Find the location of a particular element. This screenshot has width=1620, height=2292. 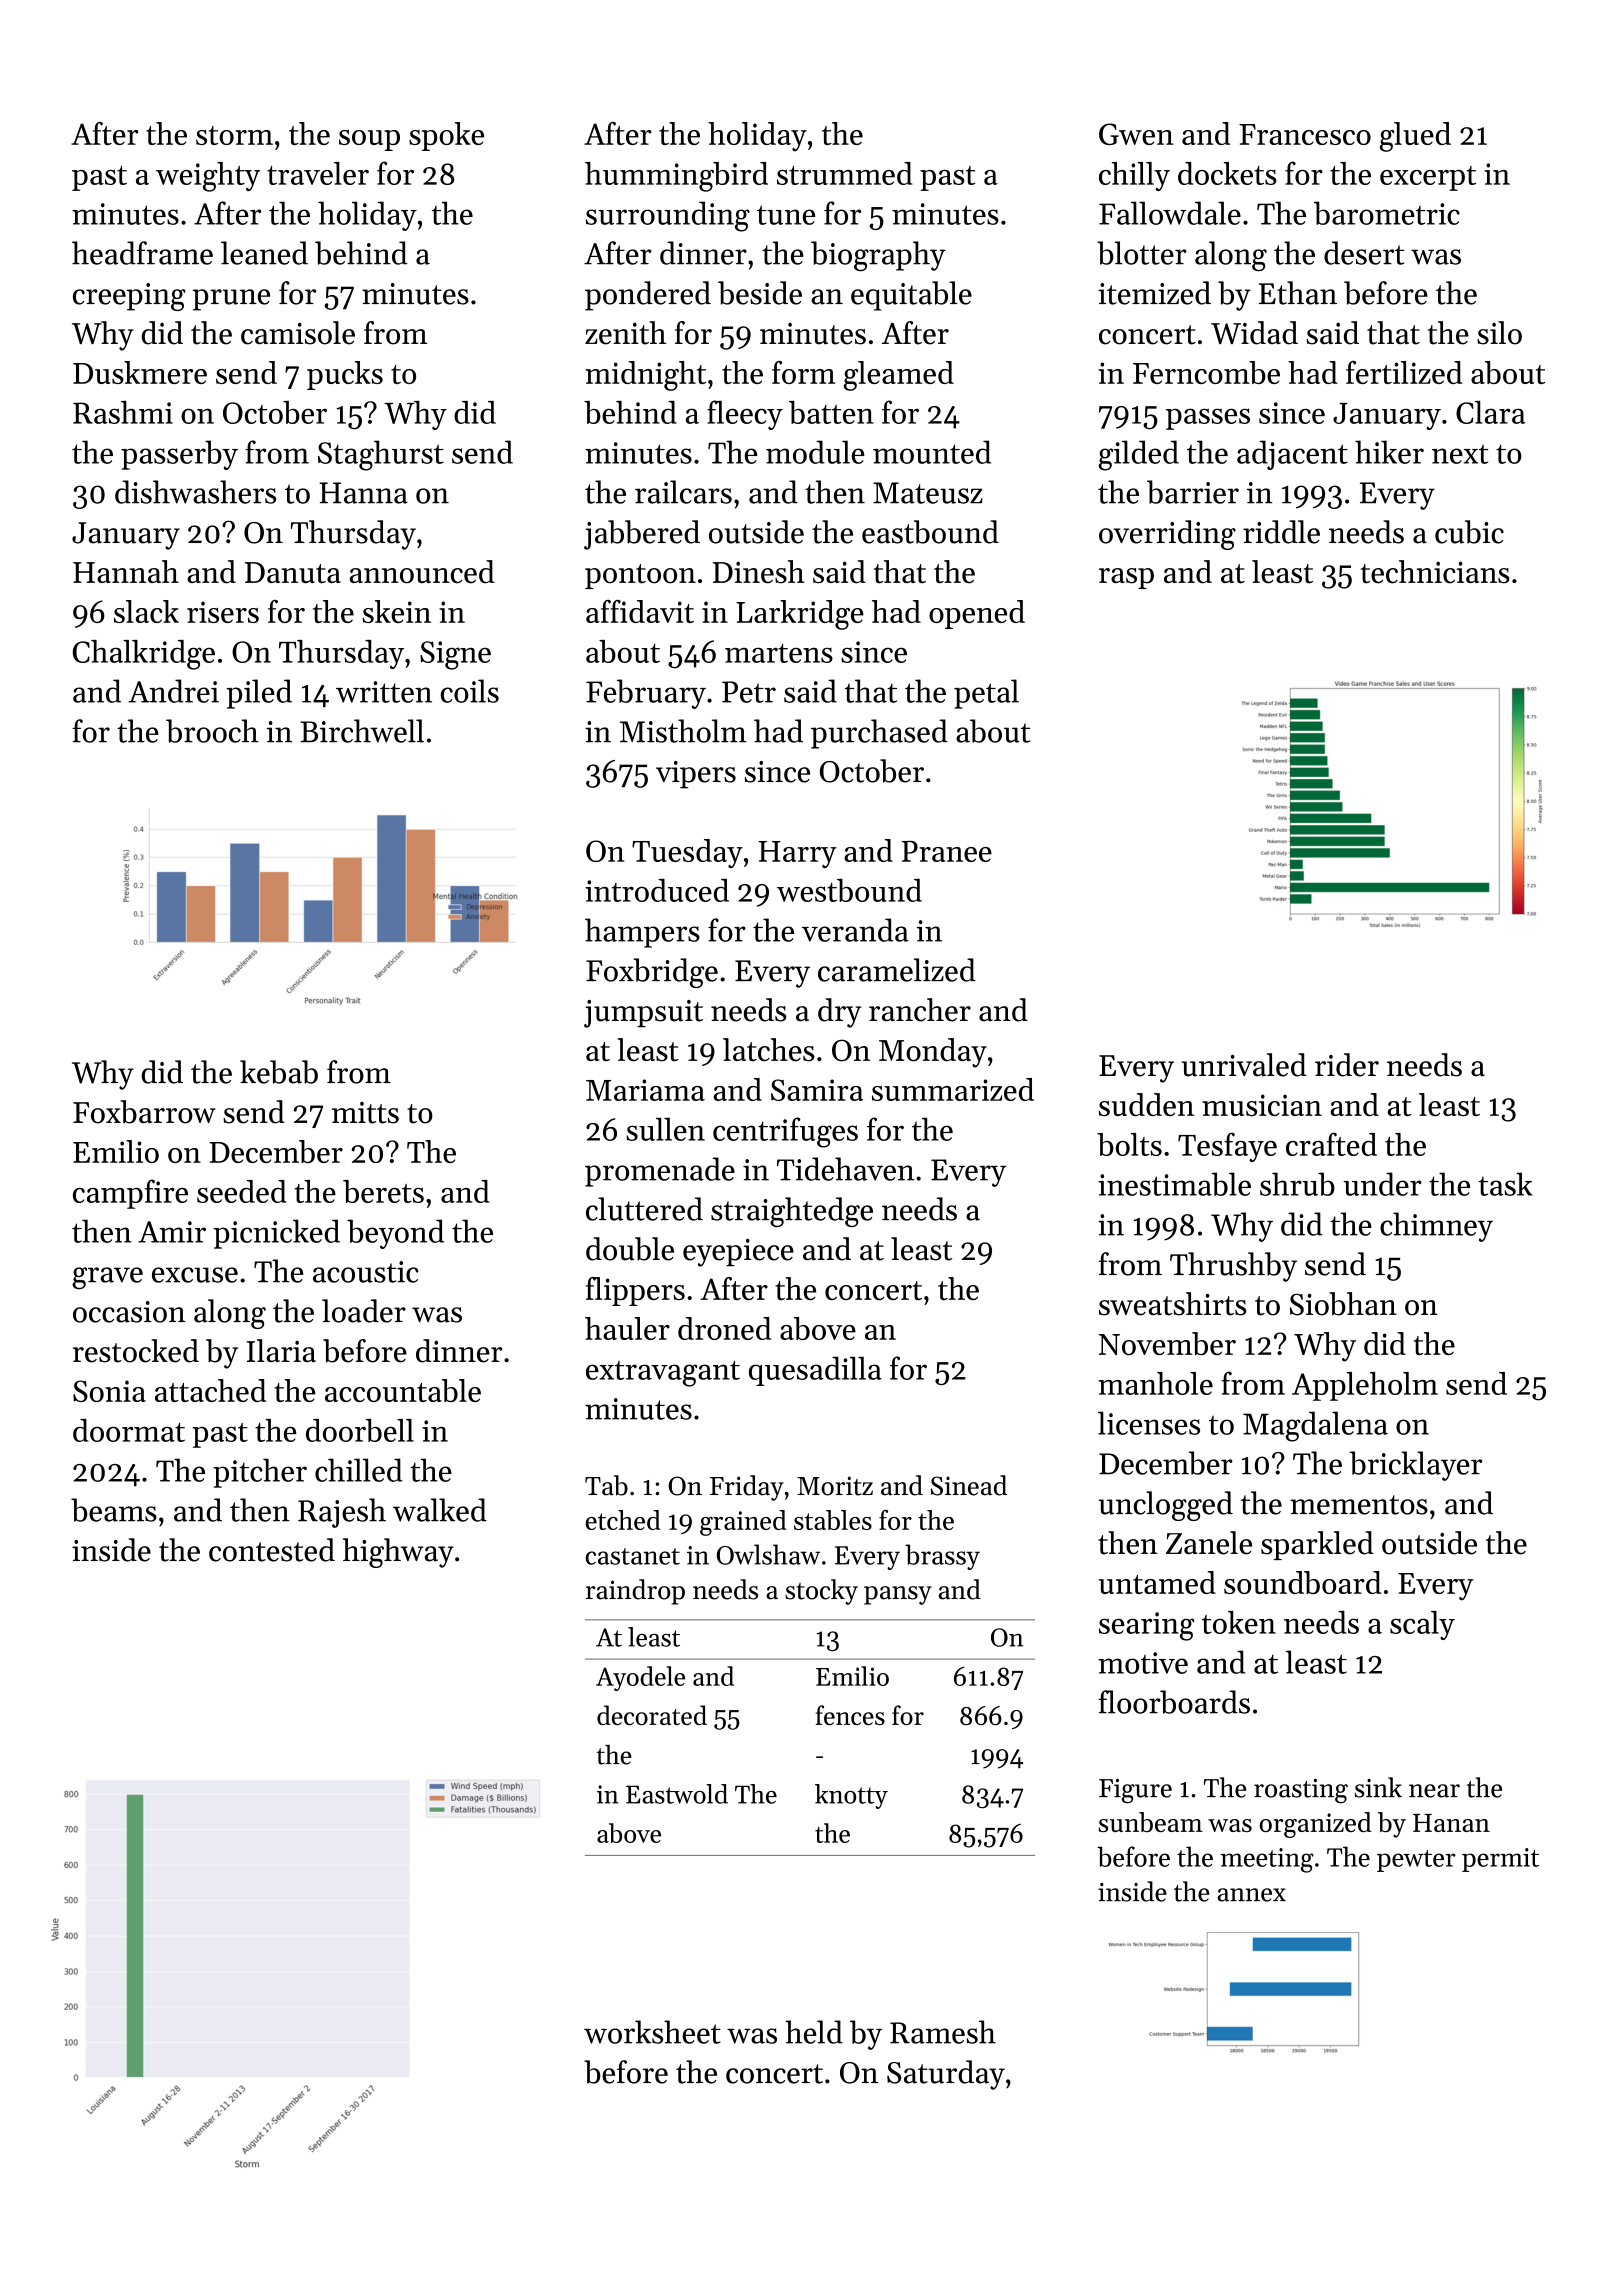

rasp is located at coordinates (1126, 578).
